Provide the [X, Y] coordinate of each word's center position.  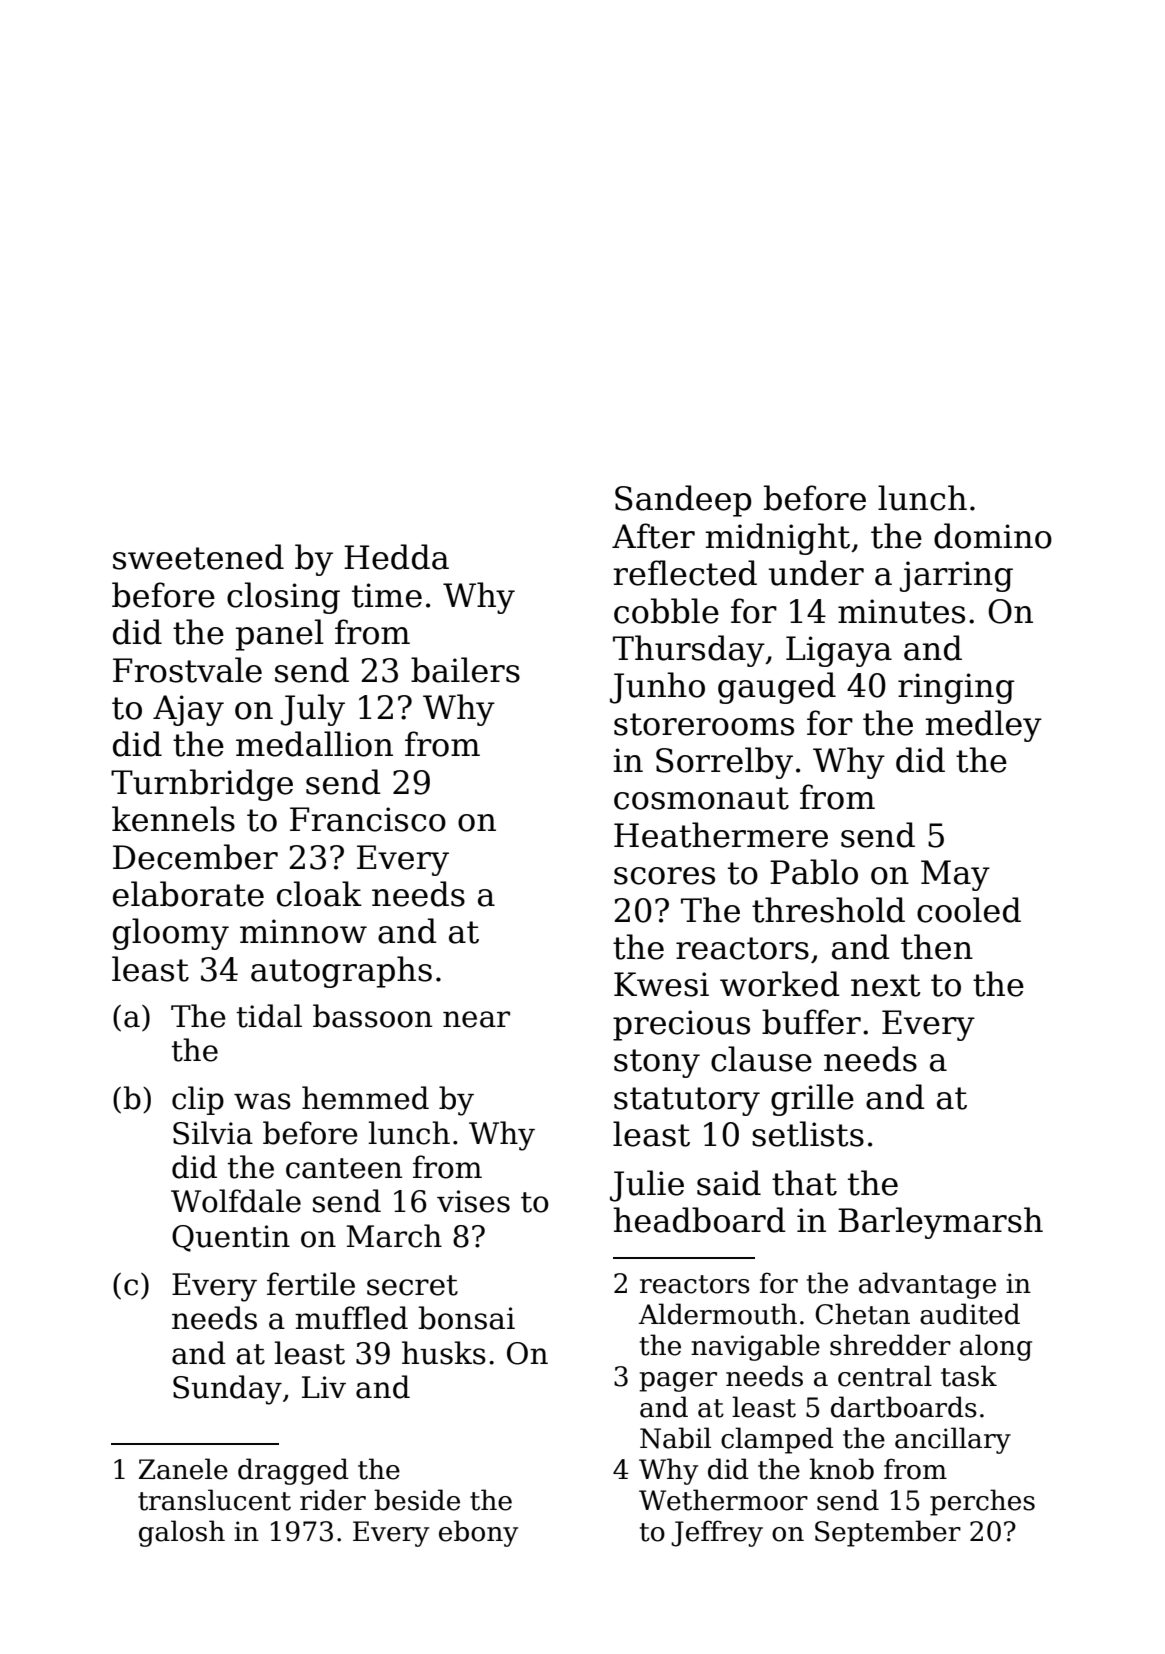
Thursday [689, 651]
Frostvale [187, 670]
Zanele [183, 1469]
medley [983, 726]
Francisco [368, 819]
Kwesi [661, 984]
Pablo [814, 872]
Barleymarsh [940, 1223]
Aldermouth [717, 1314]
